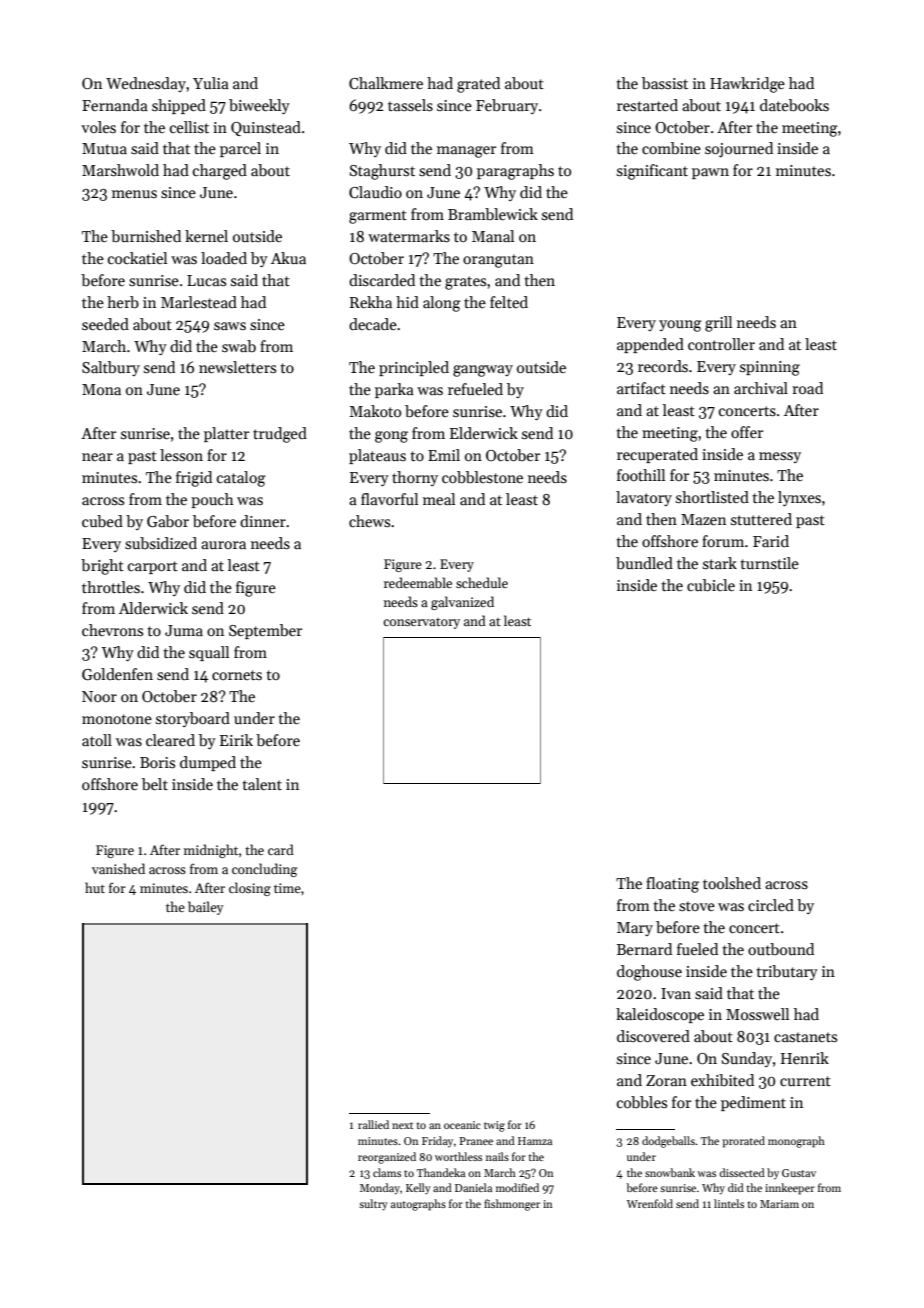  Describe the element at coordinates (387, 1172) in the page. I see `clams` at that location.
